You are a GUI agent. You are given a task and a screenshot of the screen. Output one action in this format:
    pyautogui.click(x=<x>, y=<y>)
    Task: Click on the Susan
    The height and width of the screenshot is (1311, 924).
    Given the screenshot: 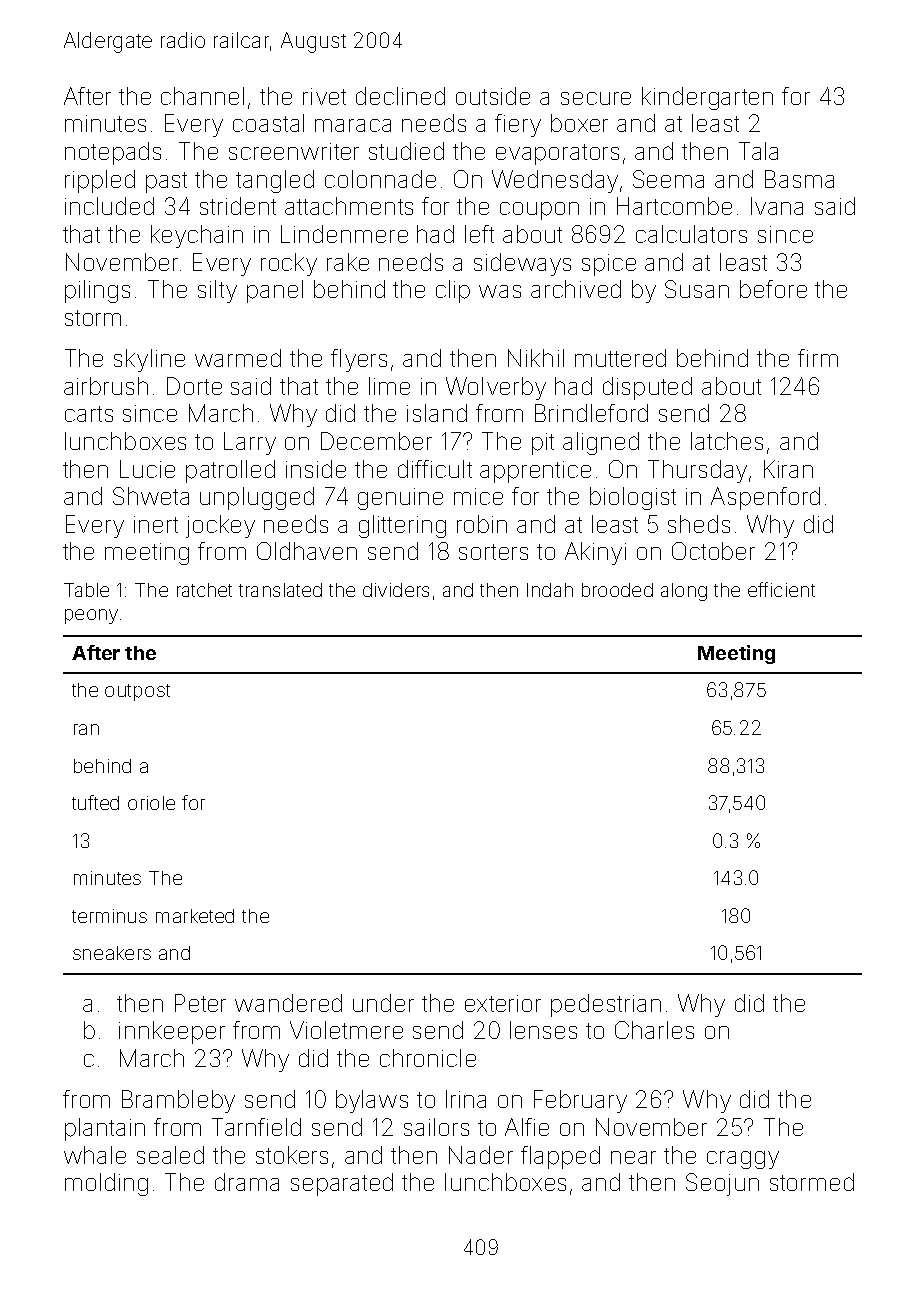 What is the action you would take?
    pyautogui.click(x=697, y=289)
